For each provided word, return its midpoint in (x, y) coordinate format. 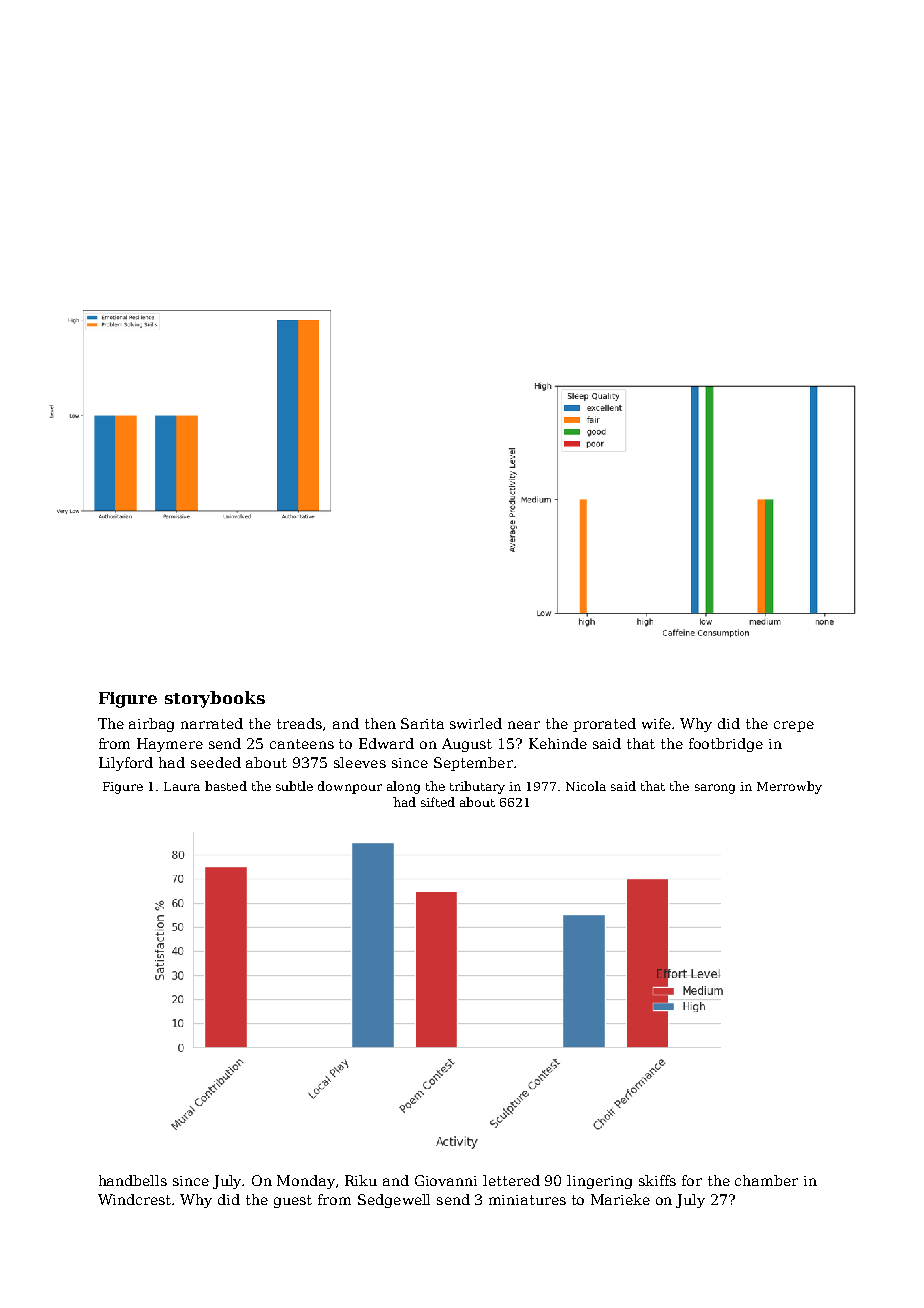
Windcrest (134, 1199)
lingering (599, 1182)
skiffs (657, 1180)
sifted (438, 802)
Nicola (586, 786)
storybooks (215, 699)
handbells (133, 1180)
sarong (715, 789)
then (380, 723)
